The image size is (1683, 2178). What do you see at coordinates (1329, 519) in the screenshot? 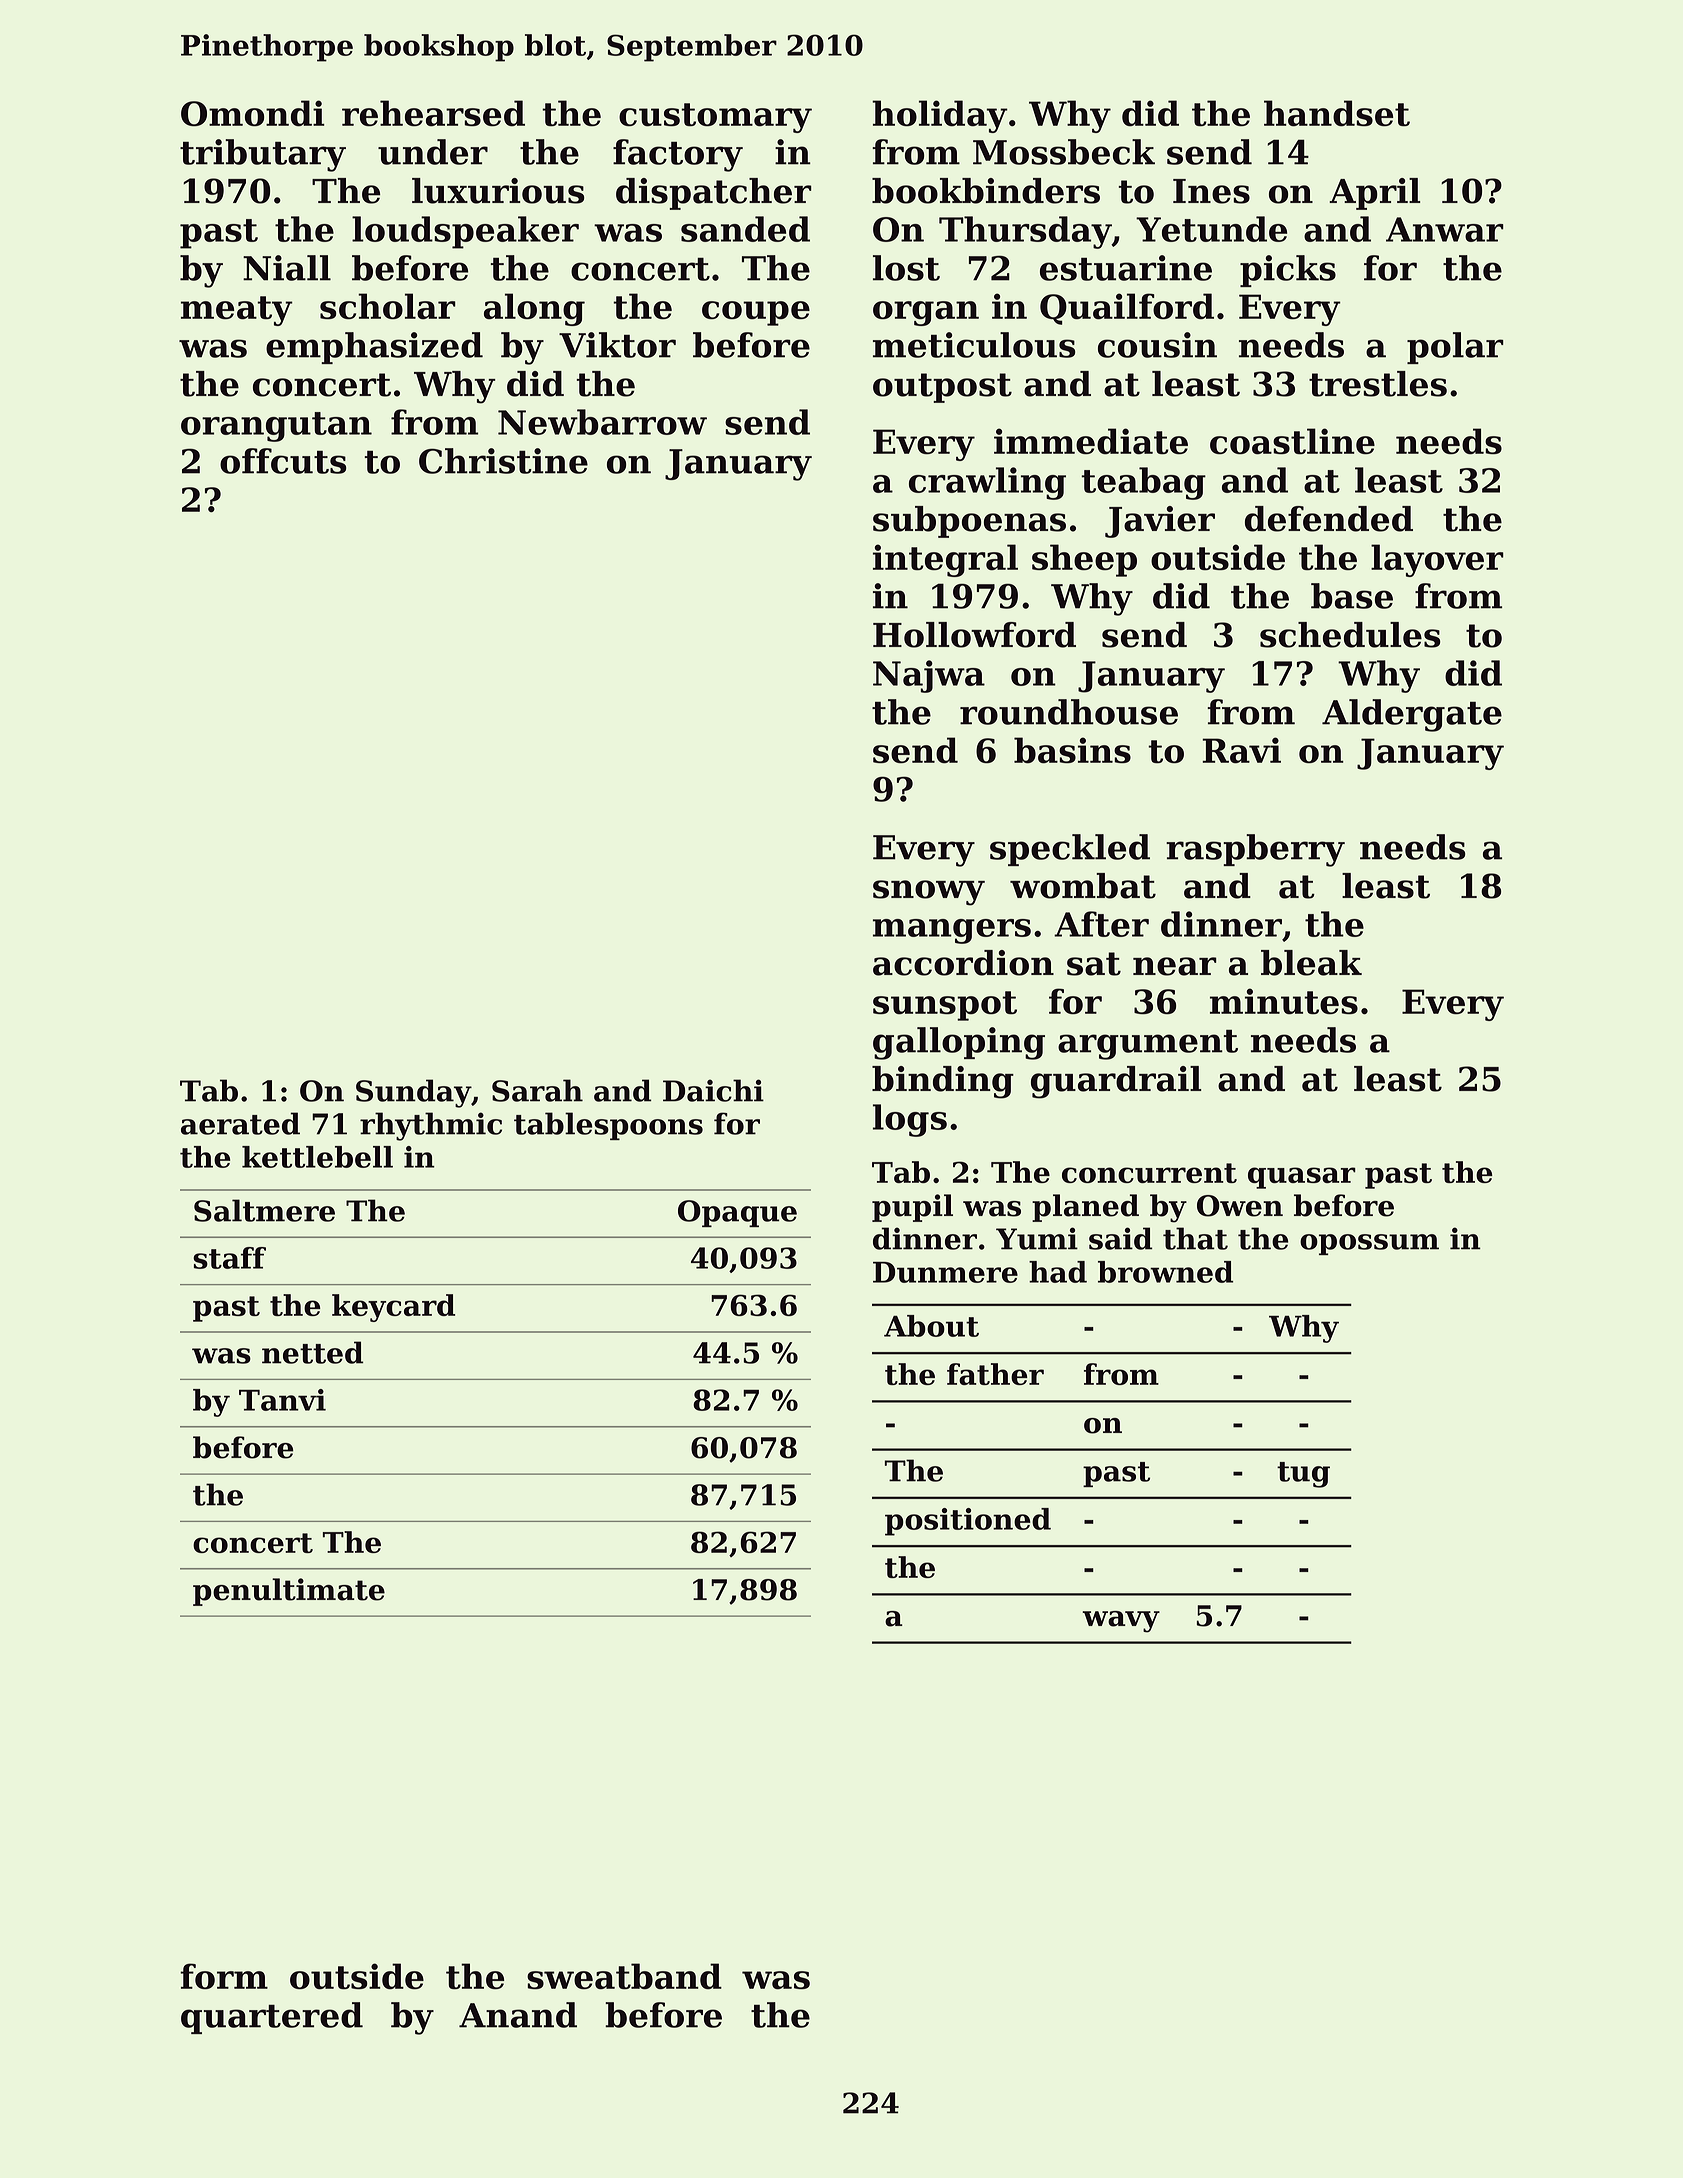
I see `defended` at bounding box center [1329, 519].
